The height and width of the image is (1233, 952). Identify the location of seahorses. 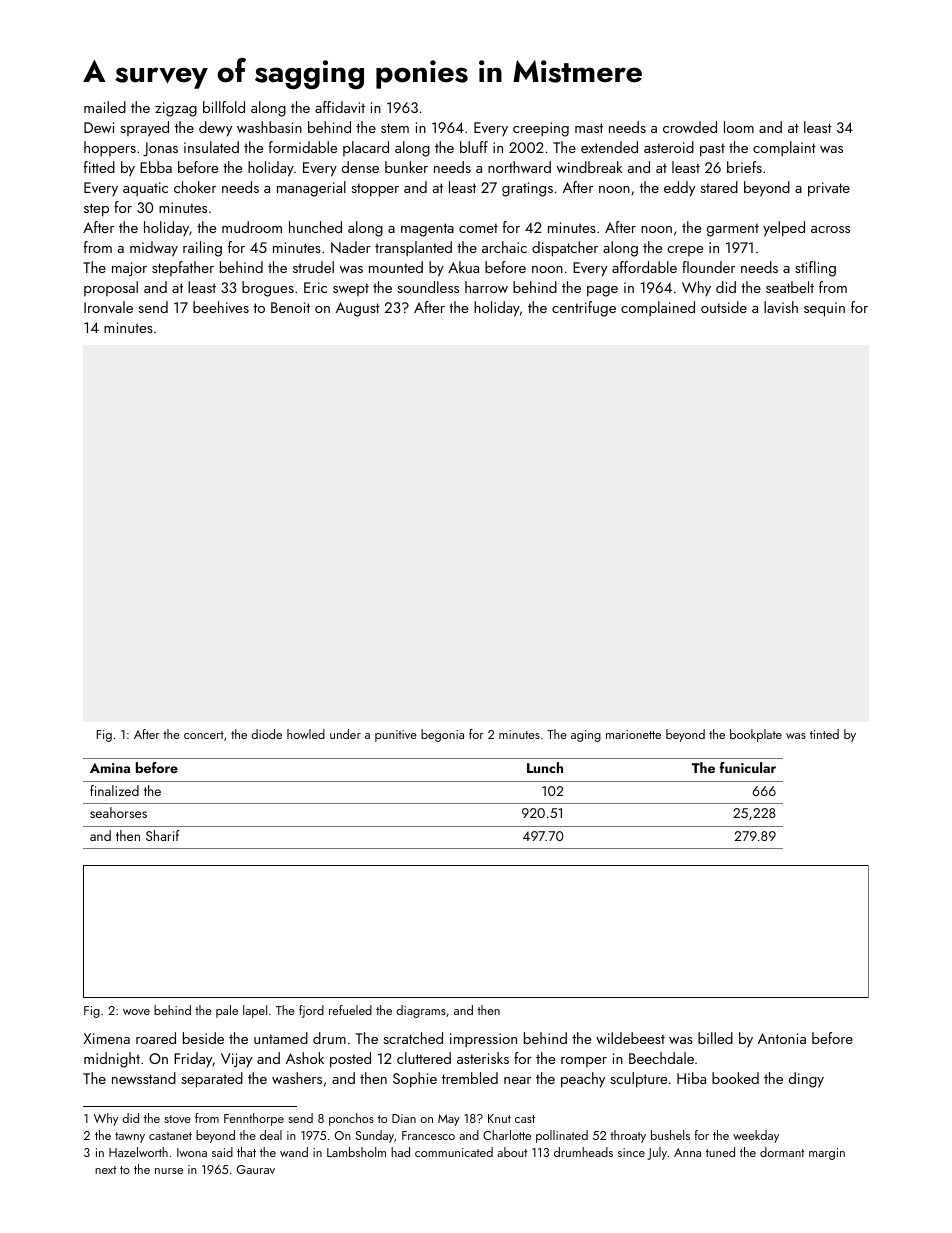
(118, 812).
